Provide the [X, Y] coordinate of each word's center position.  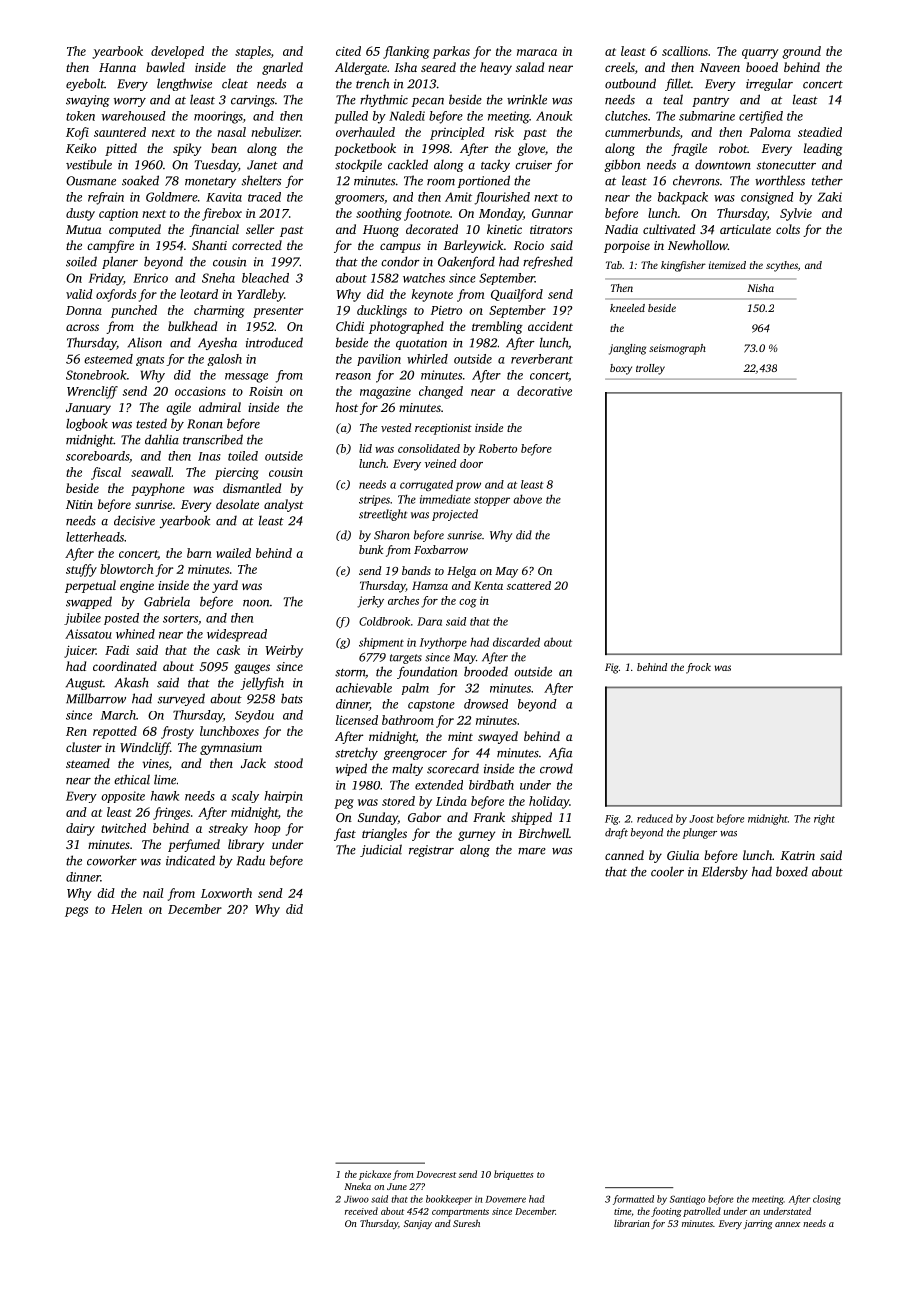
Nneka [357, 1186]
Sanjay [418, 1224]
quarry [760, 54]
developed [177, 52]
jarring [758, 1224]
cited [348, 51]
